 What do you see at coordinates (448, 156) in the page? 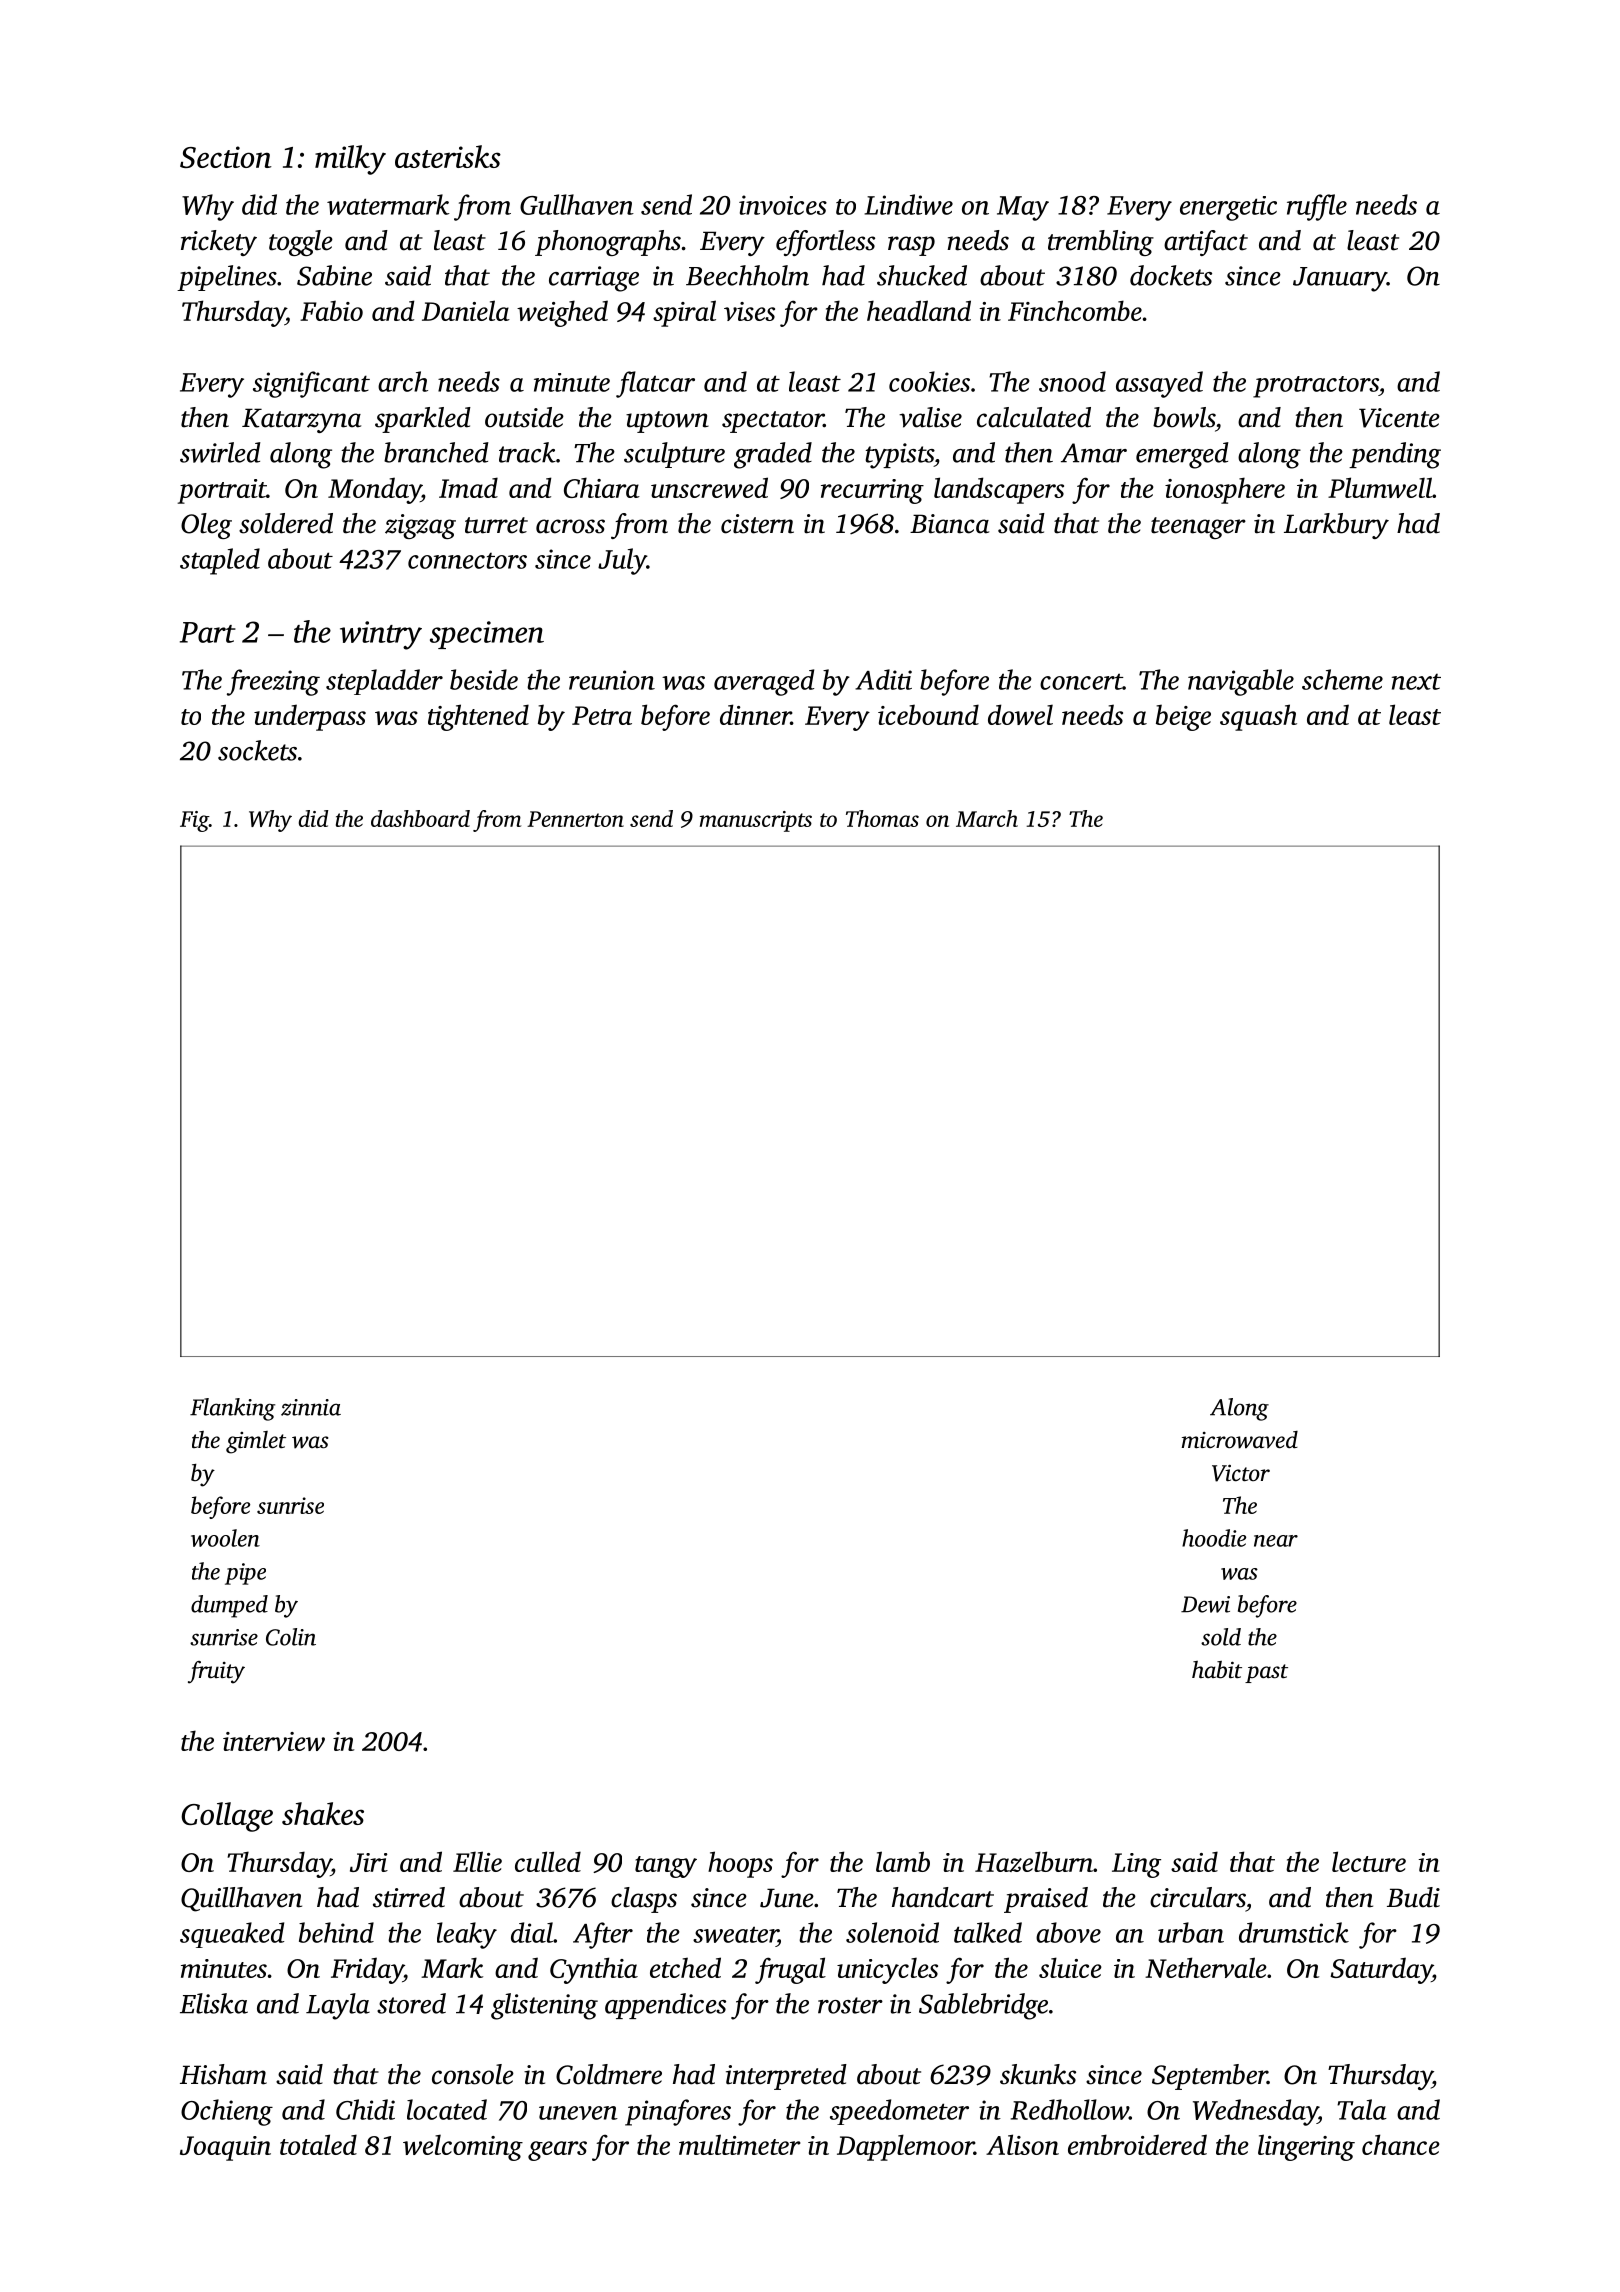
I see `asterisks` at bounding box center [448, 156].
